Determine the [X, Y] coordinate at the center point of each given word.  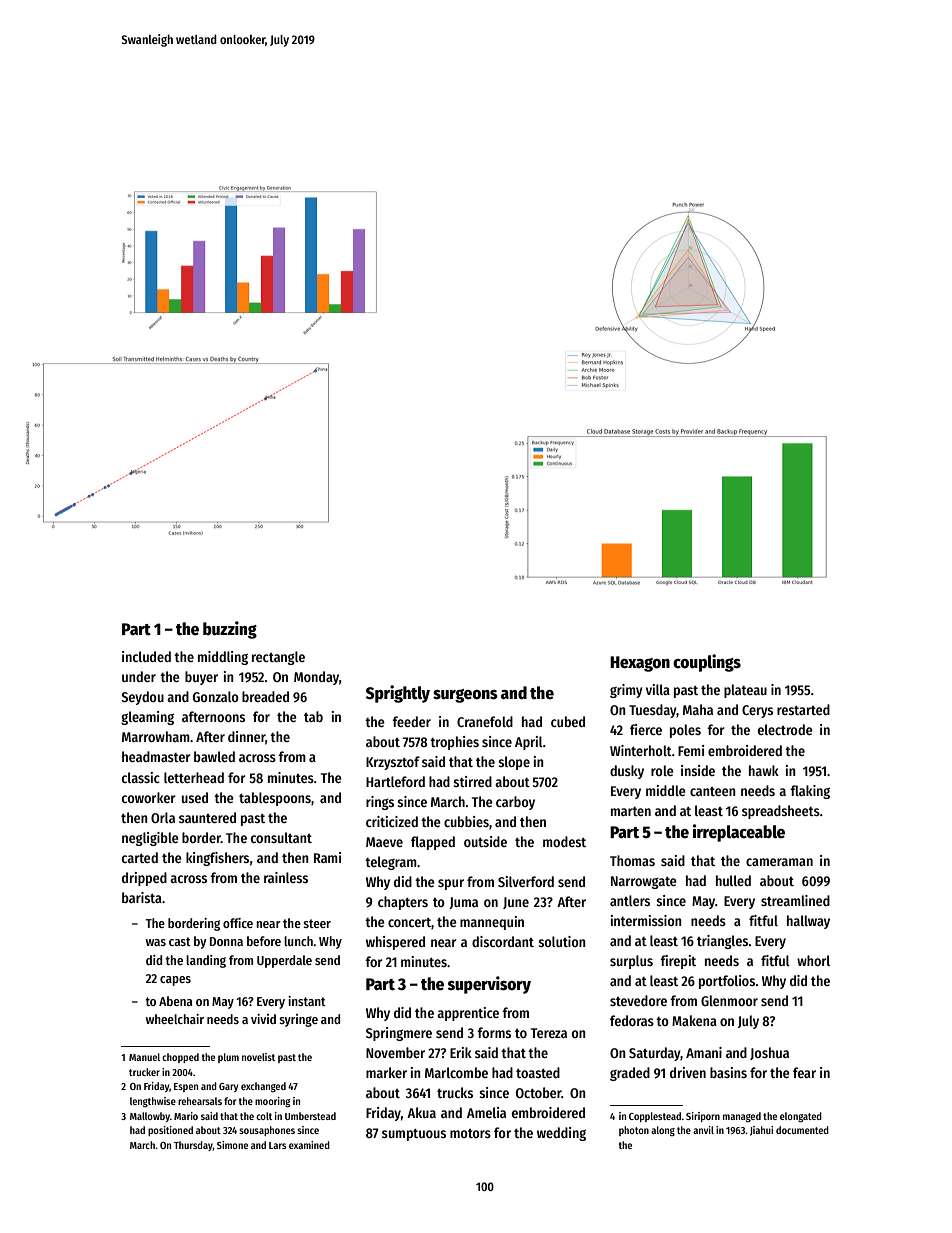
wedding [561, 1134]
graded [630, 1074]
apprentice [468, 1014]
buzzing [230, 630]
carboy [515, 803]
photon [634, 1131]
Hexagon [640, 664]
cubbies [466, 821]
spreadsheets [781, 812]
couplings [707, 663]
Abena [175, 1001]
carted [140, 857]
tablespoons [275, 799]
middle [666, 790]
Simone [232, 1145]
